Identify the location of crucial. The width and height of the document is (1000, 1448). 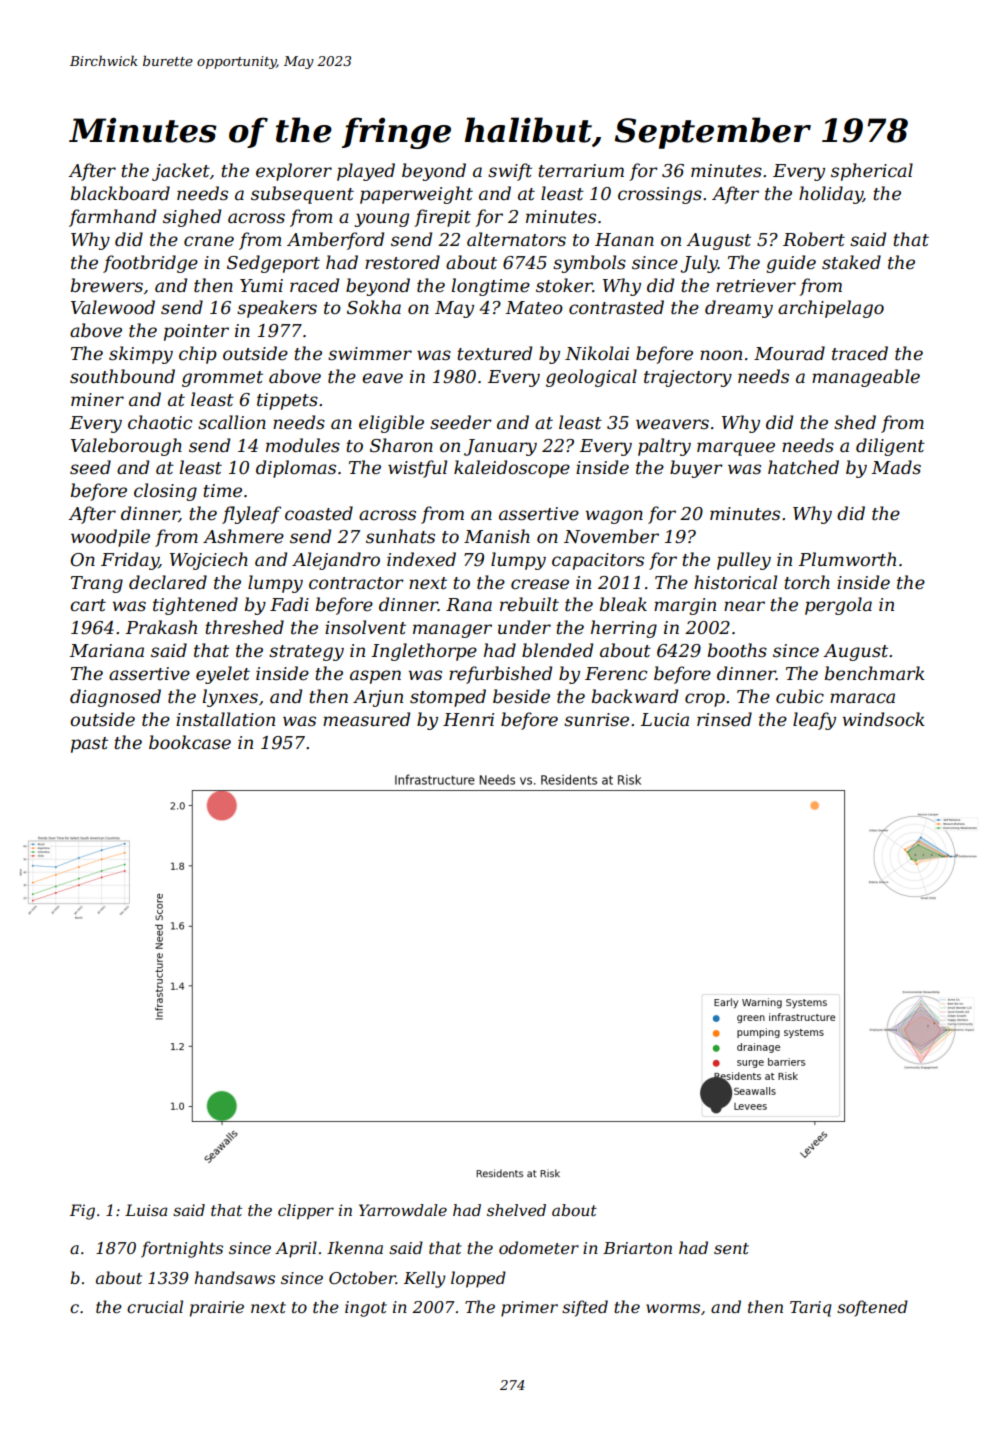
(155, 1306).
